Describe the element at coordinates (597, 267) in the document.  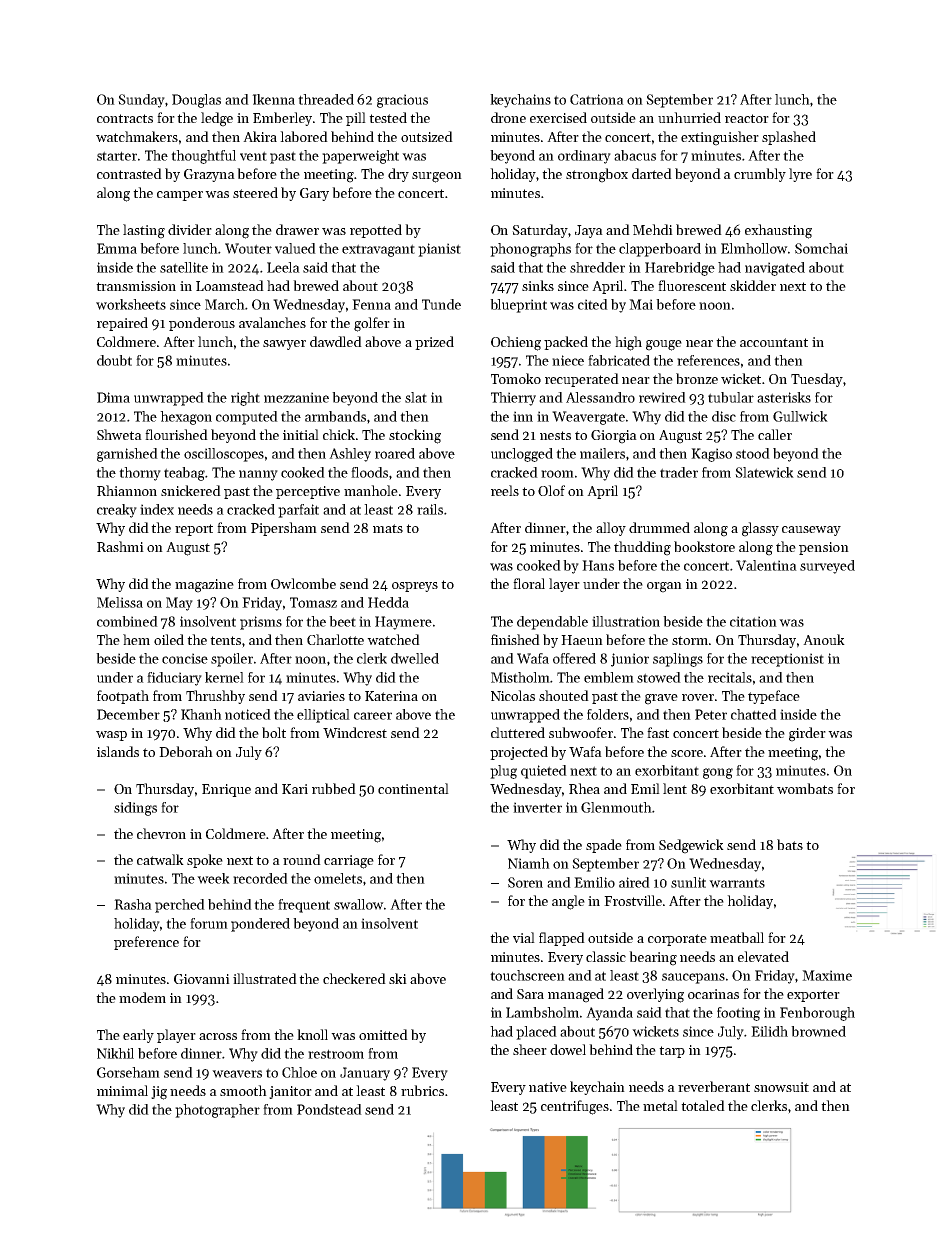
I see `shredder` at that location.
